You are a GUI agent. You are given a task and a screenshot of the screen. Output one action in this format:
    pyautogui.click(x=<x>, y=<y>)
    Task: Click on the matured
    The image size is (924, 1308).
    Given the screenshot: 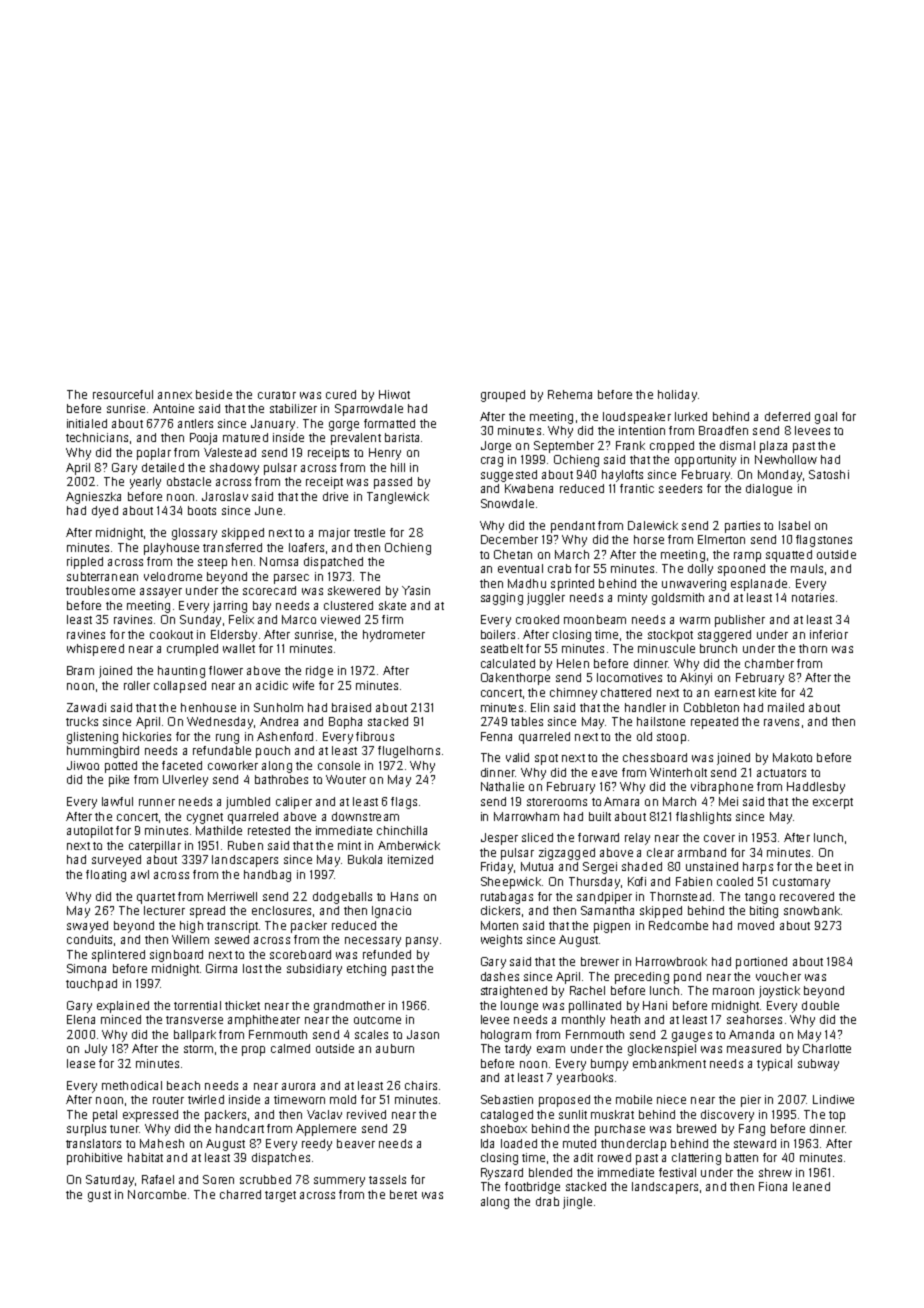 What is the action you would take?
    pyautogui.click(x=245, y=437)
